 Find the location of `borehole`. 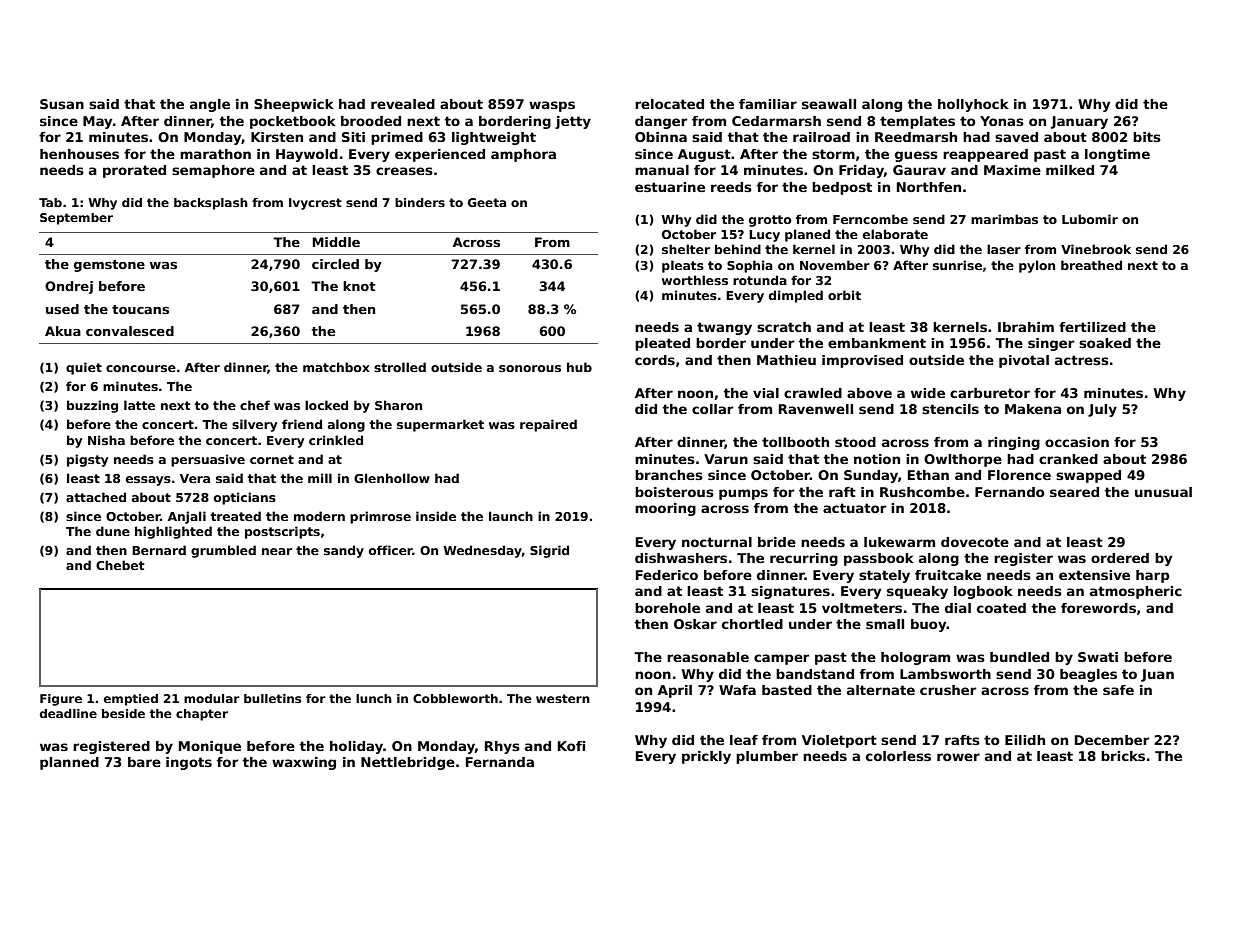

borehole is located at coordinates (667, 608).
